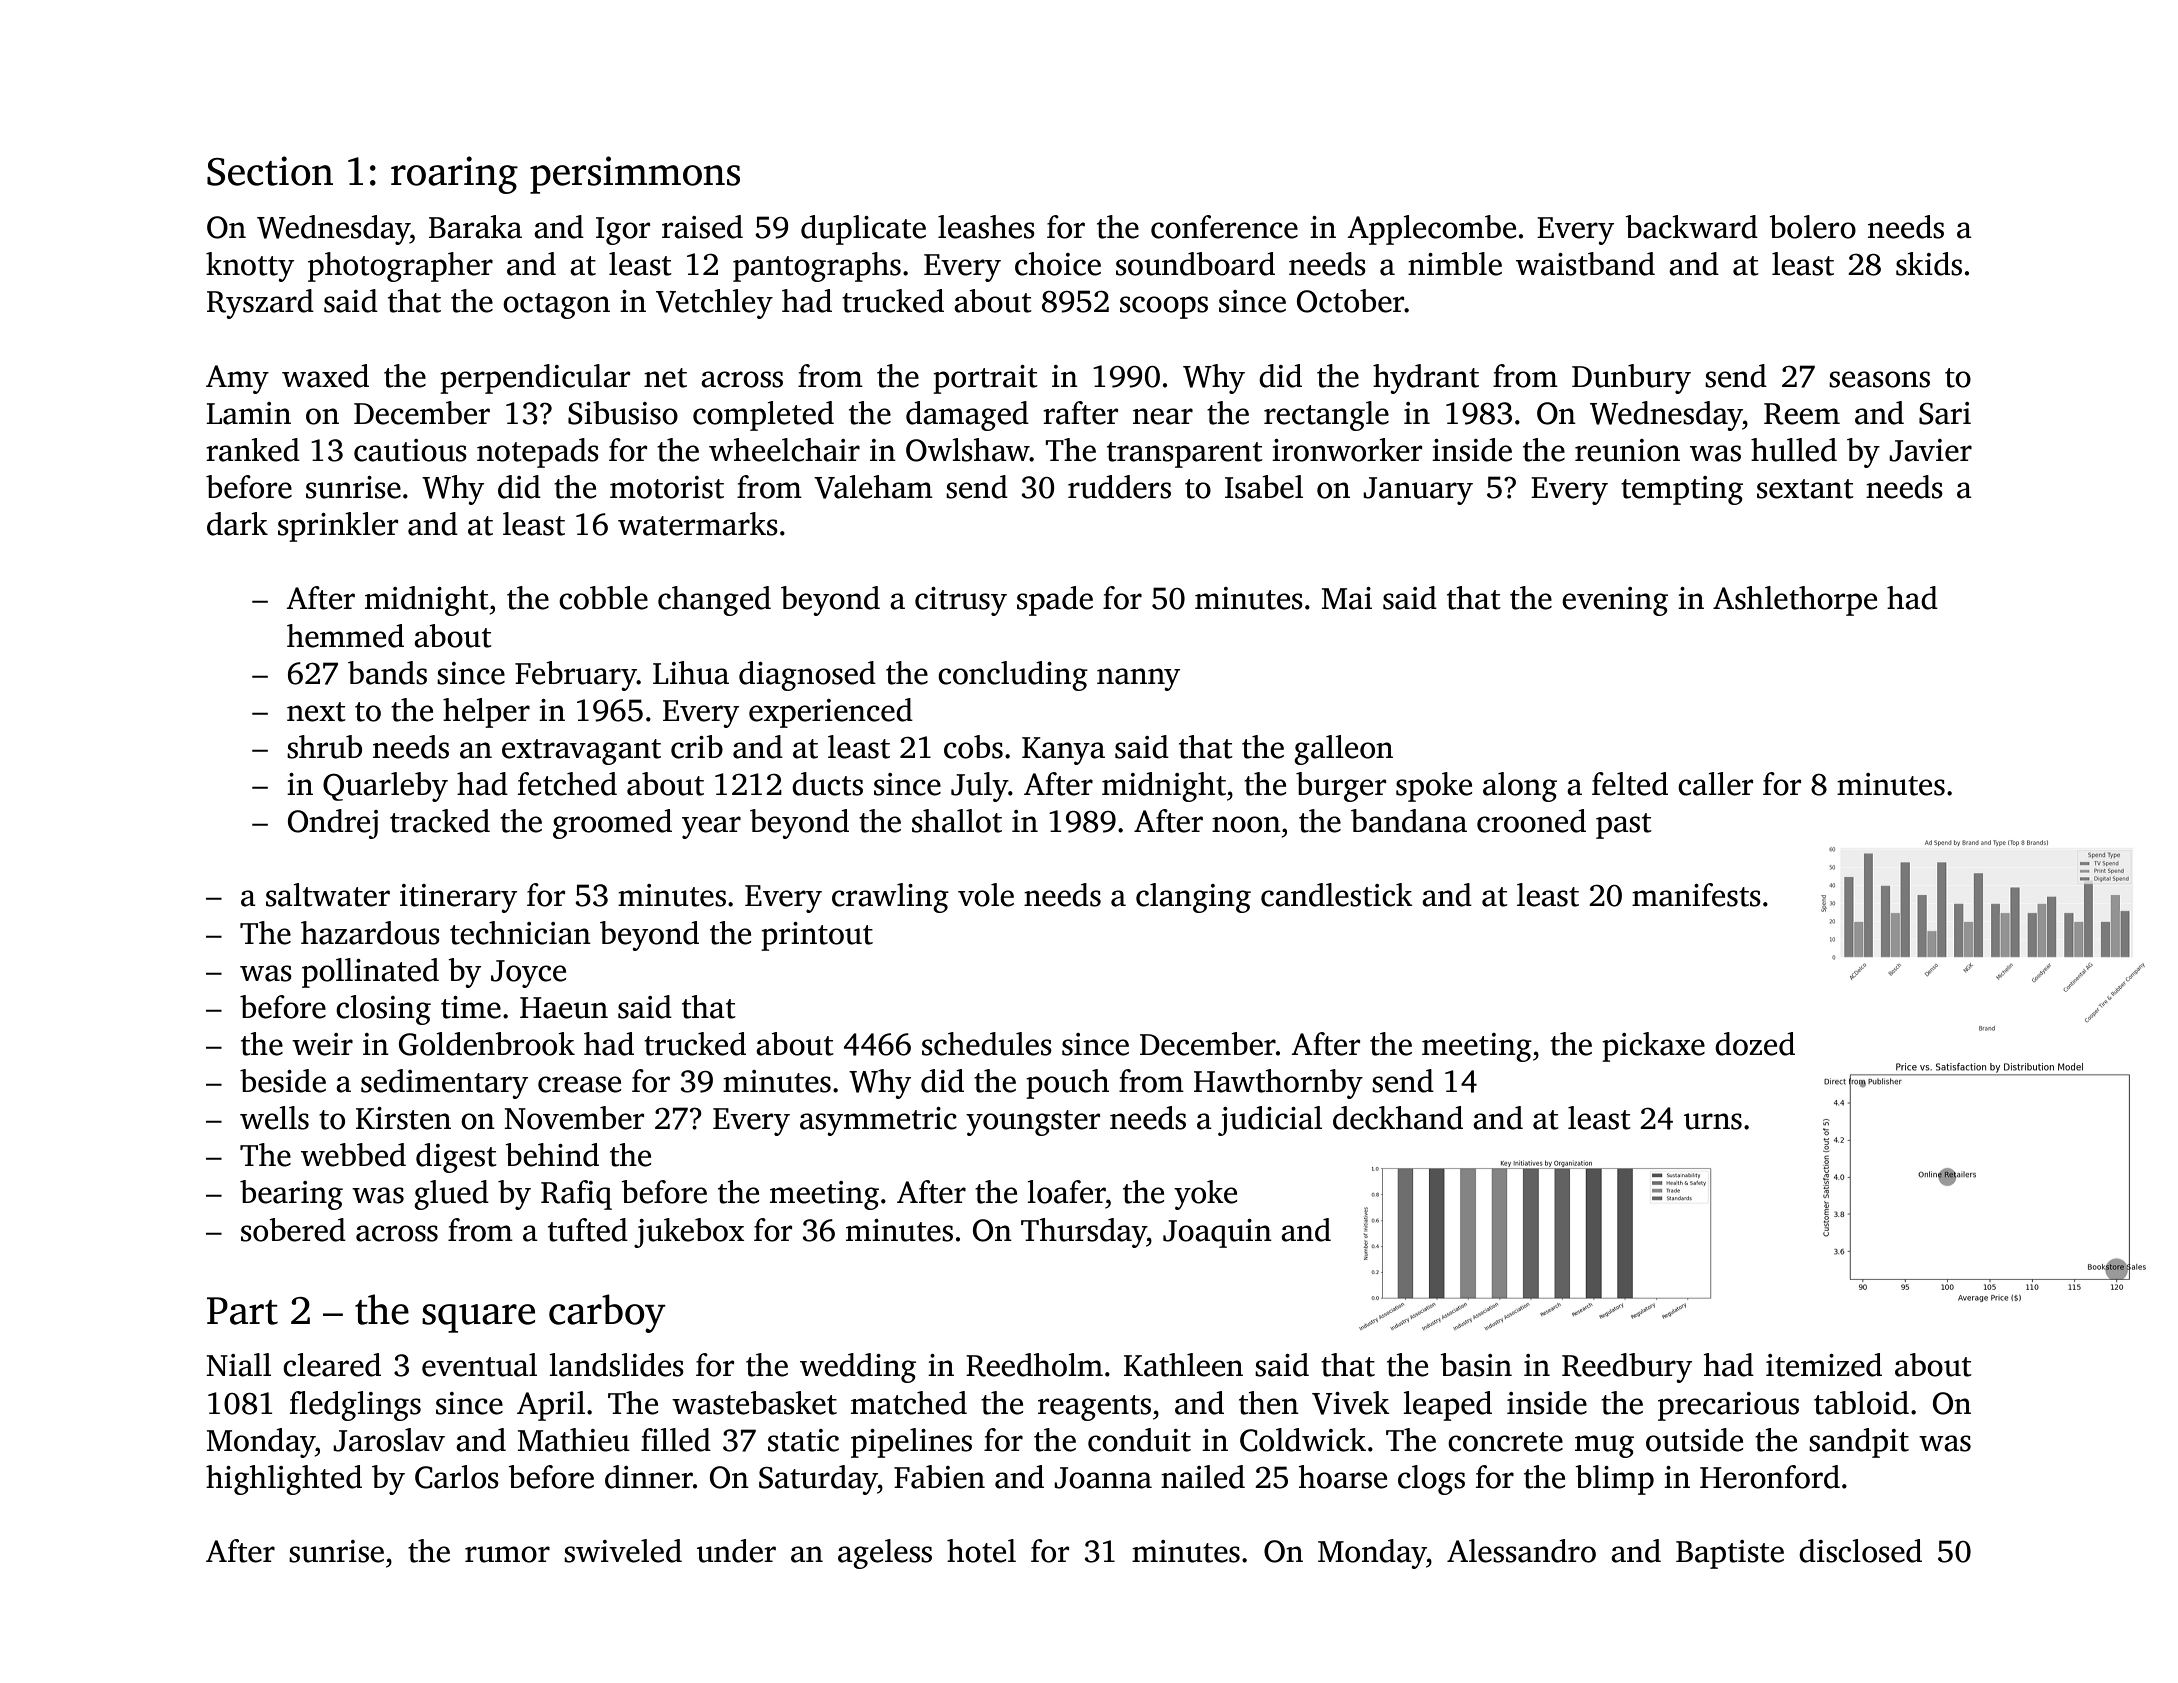  What do you see at coordinates (1653, 1047) in the page?
I see `pickaxe` at bounding box center [1653, 1047].
